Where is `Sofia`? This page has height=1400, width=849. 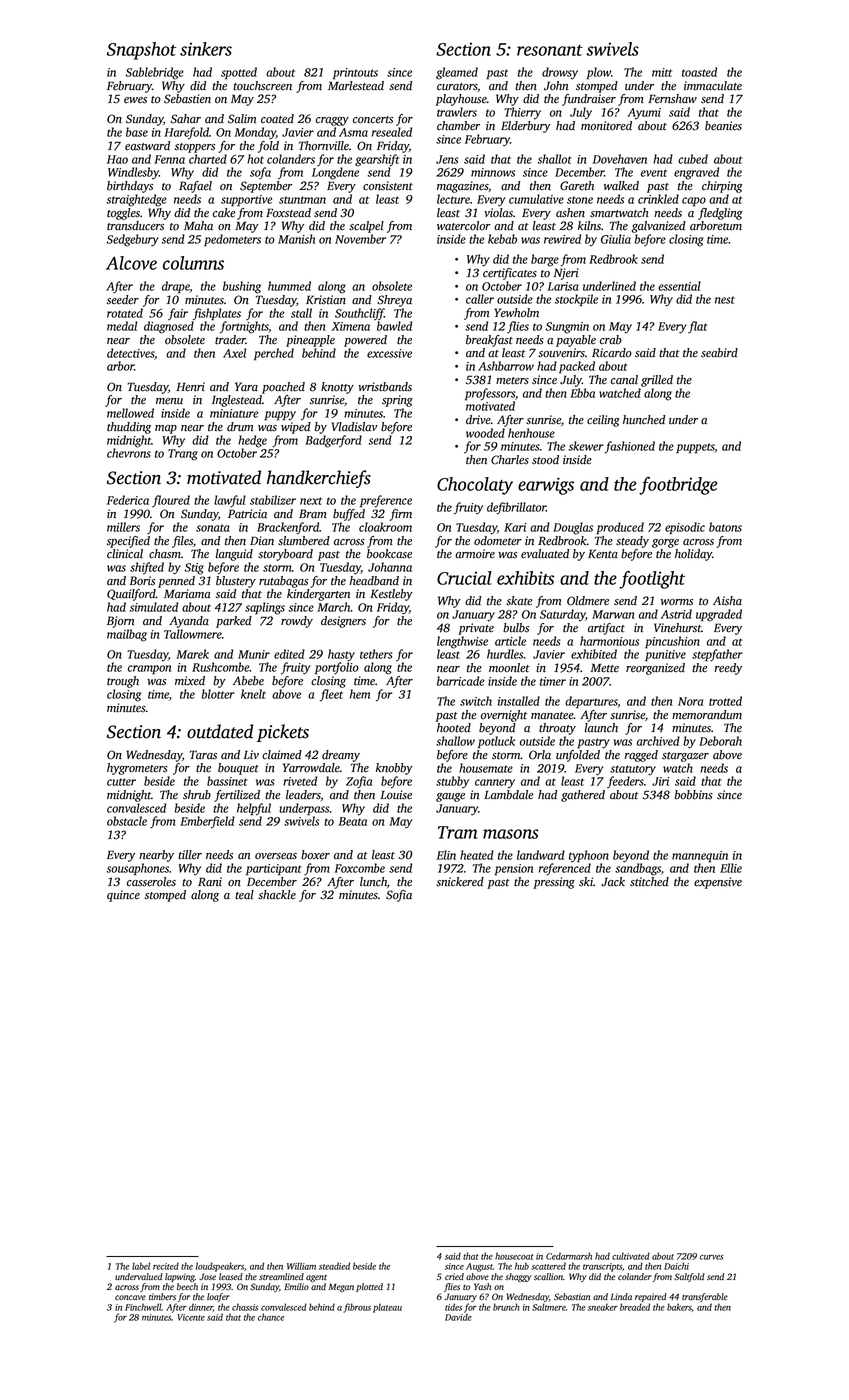
Sofia is located at coordinates (399, 896).
